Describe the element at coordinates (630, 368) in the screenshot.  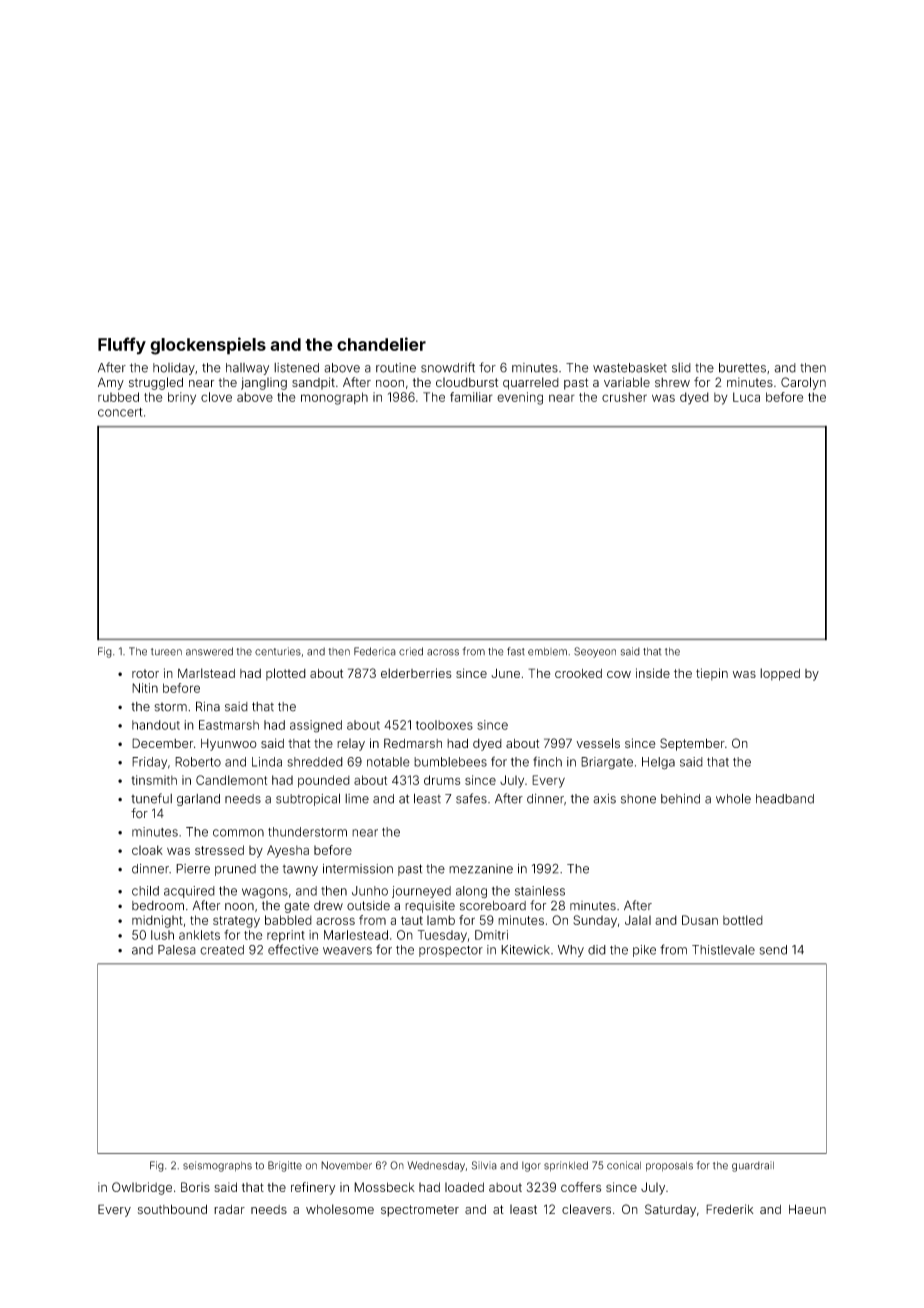
I see `wastebasket` at that location.
